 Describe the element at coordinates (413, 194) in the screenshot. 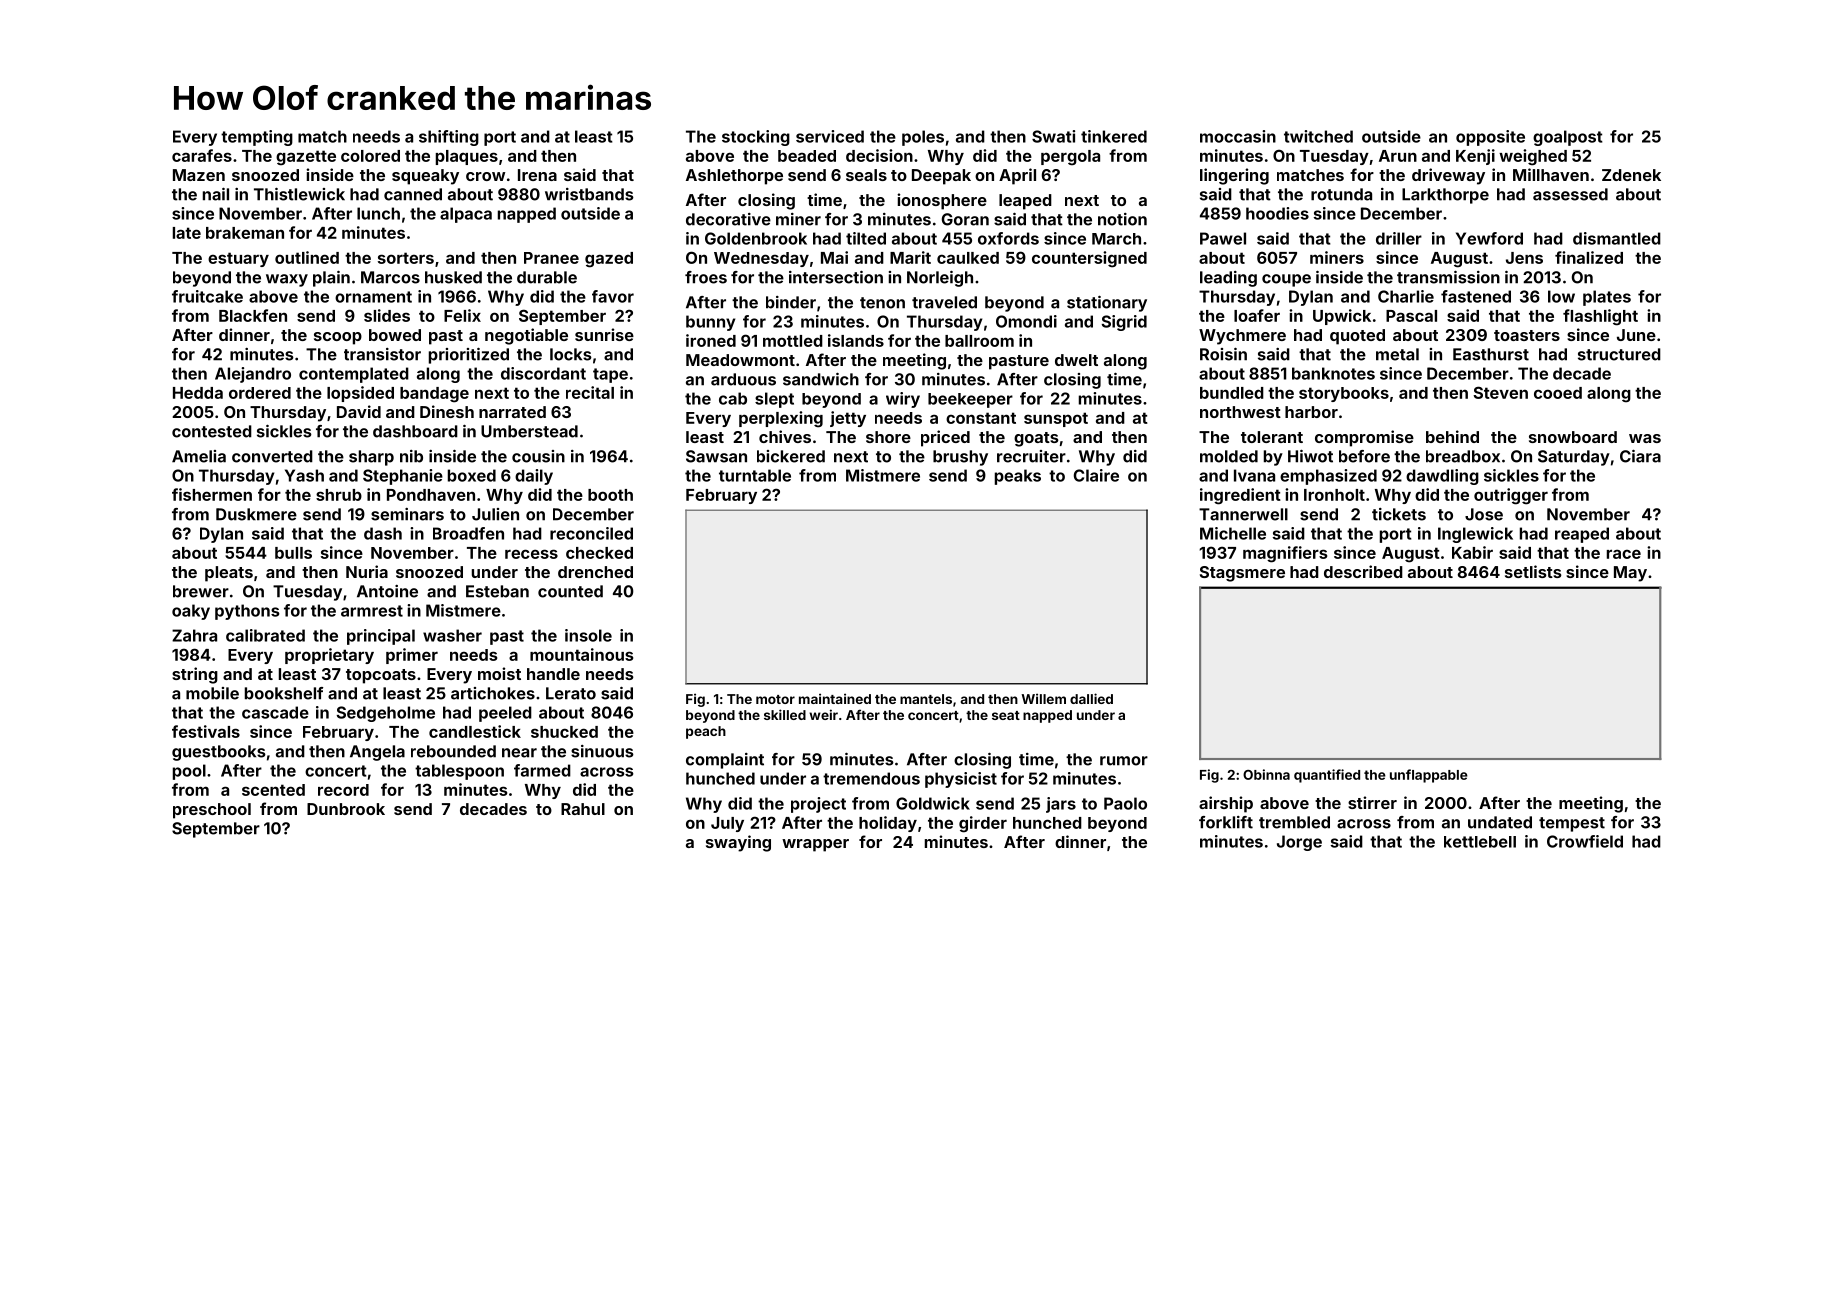

I see `canned` at that location.
